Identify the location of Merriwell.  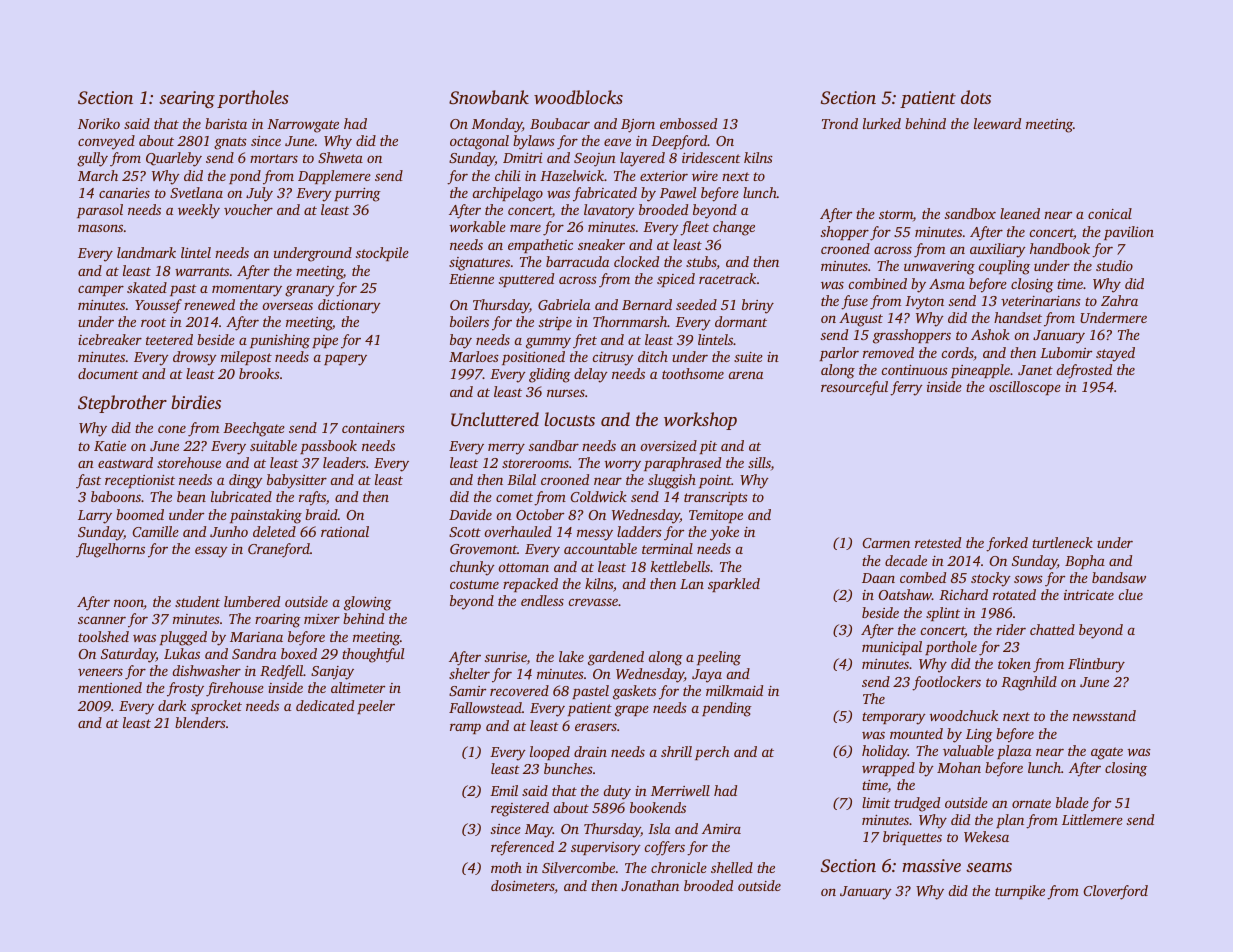
(680, 790).
